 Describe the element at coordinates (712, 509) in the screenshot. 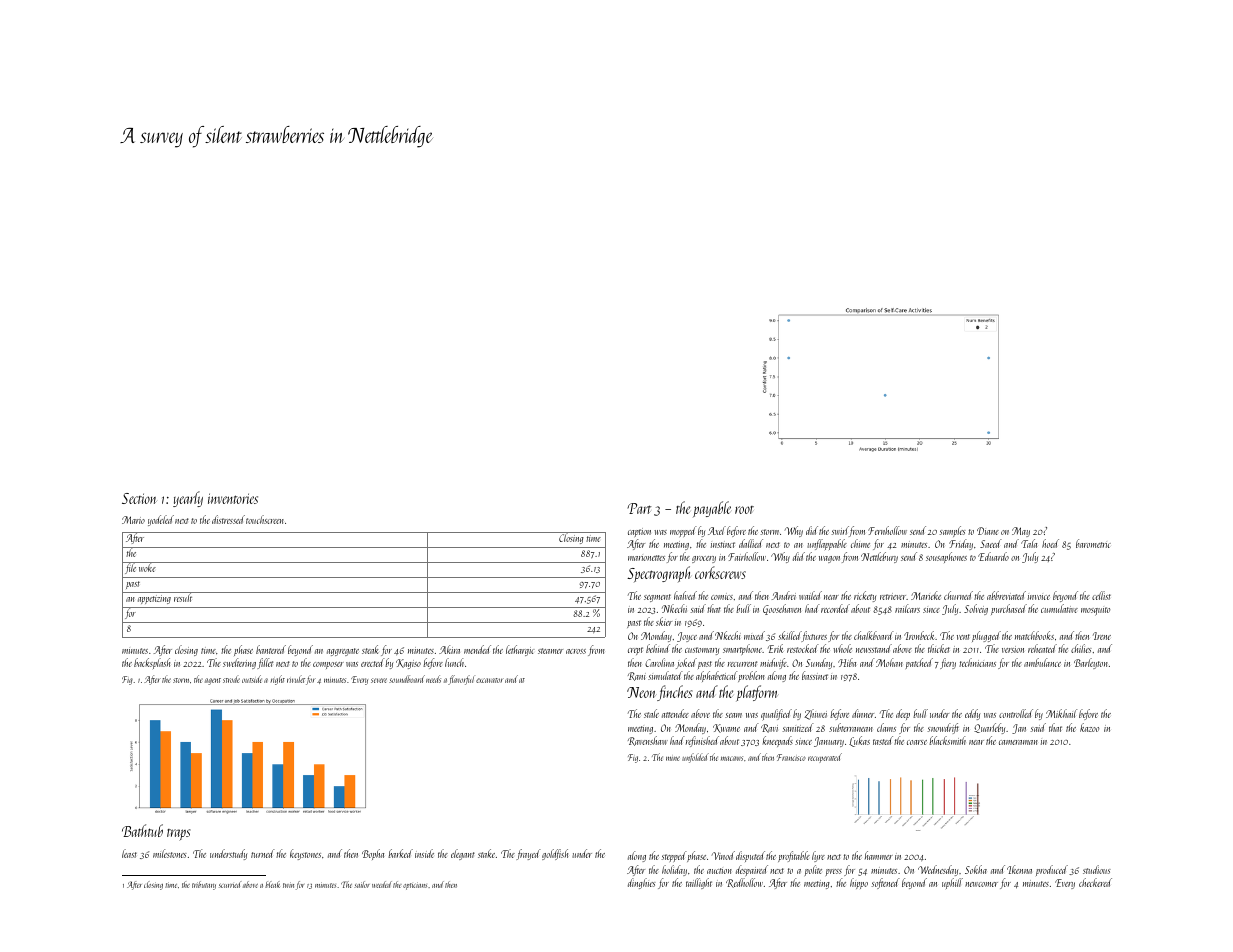

I see `payable` at that location.
